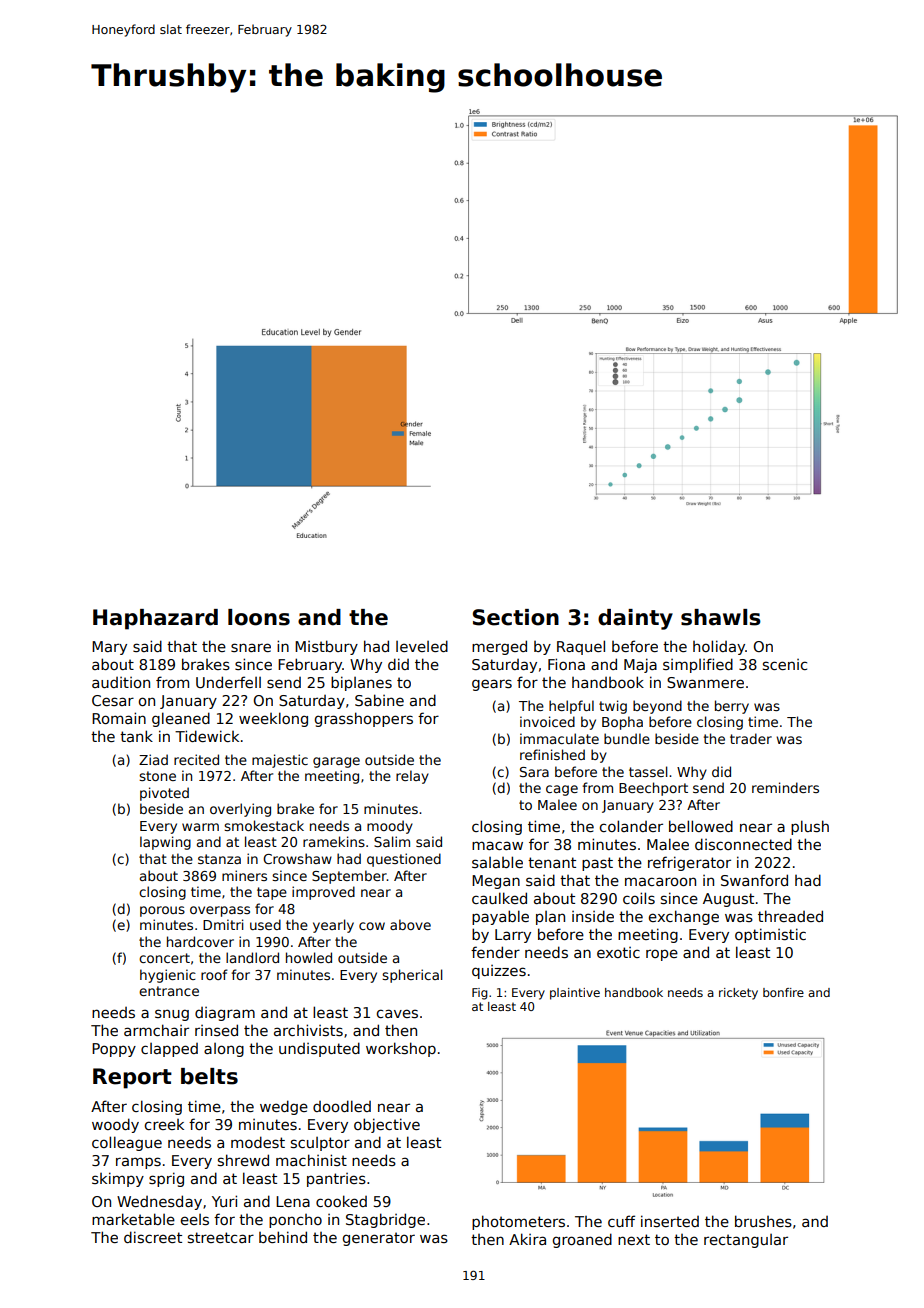 This screenshot has width=924, height=1308. What do you see at coordinates (593, 916) in the screenshot?
I see `inside` at bounding box center [593, 916].
